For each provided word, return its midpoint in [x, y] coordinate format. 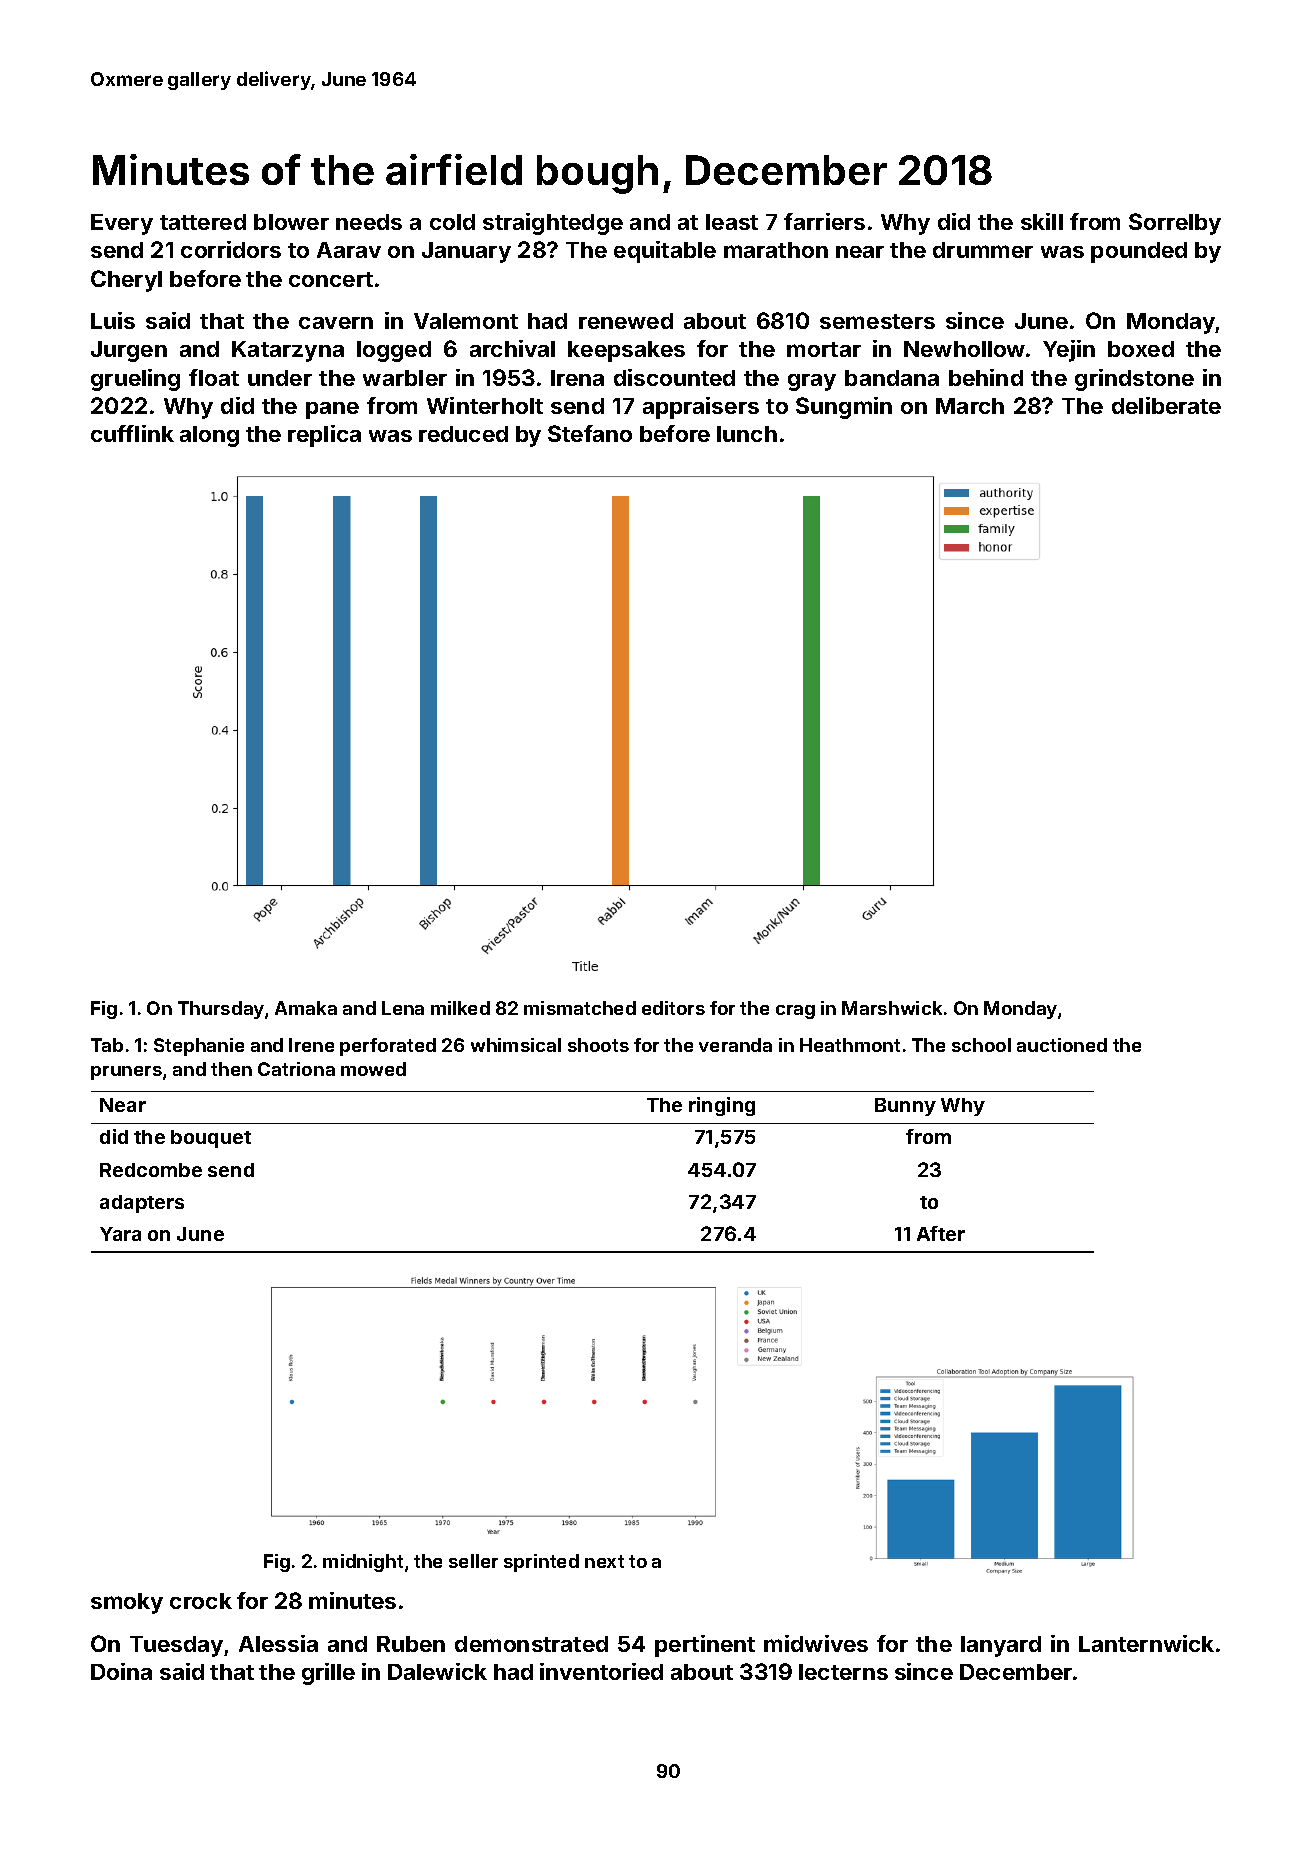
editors [673, 1008]
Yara [120, 1234]
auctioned [1062, 1045]
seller [473, 1561]
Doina [121, 1671]
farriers [824, 221]
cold [452, 222]
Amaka [306, 1008]
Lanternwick [1146, 1643]
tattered [203, 222]
